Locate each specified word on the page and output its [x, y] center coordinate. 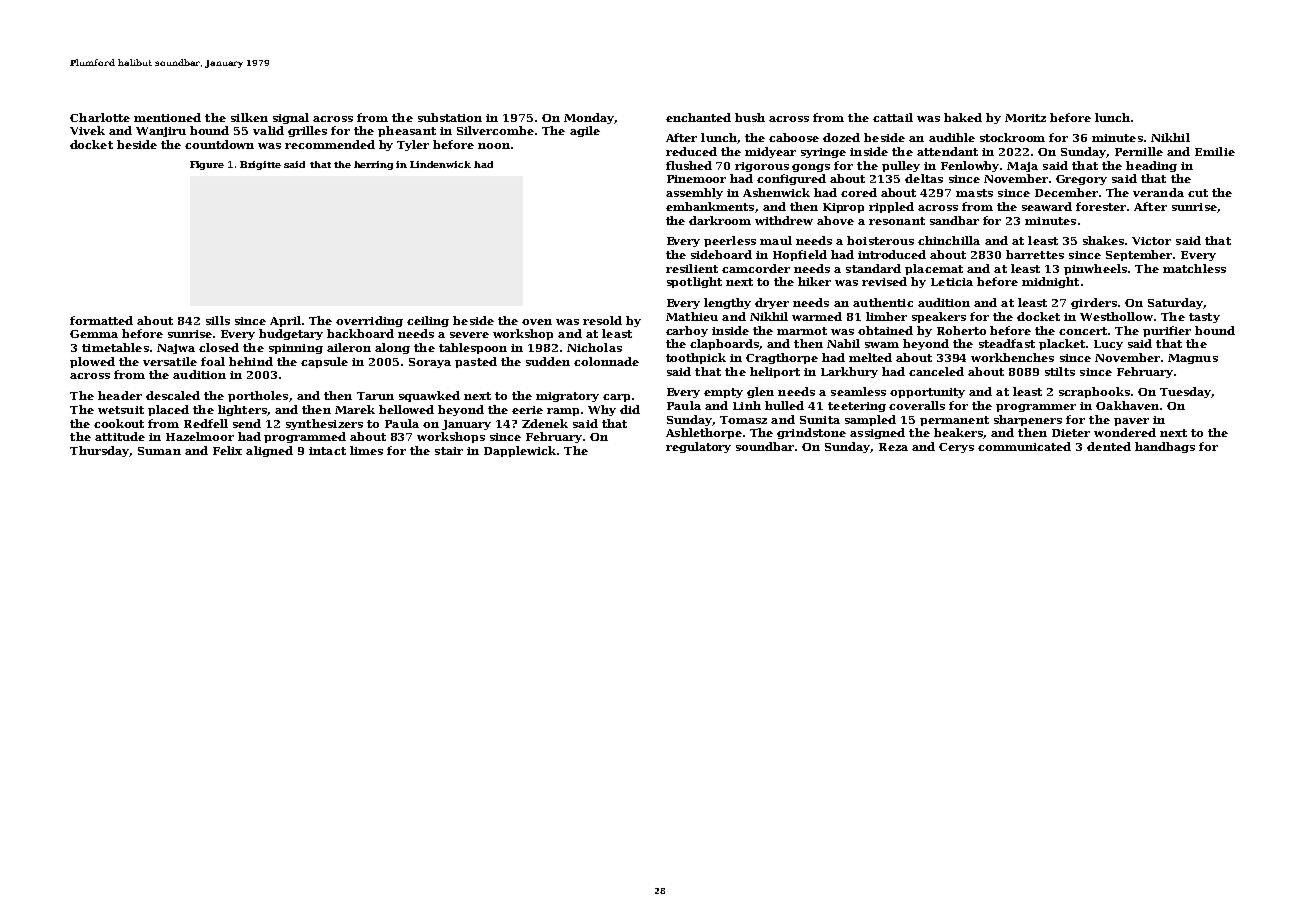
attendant [947, 151]
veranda [1158, 192]
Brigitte [260, 165]
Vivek [87, 130]
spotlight [694, 282]
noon [494, 146]
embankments [710, 206]
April [285, 321]
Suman [159, 451]
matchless [1194, 268]
